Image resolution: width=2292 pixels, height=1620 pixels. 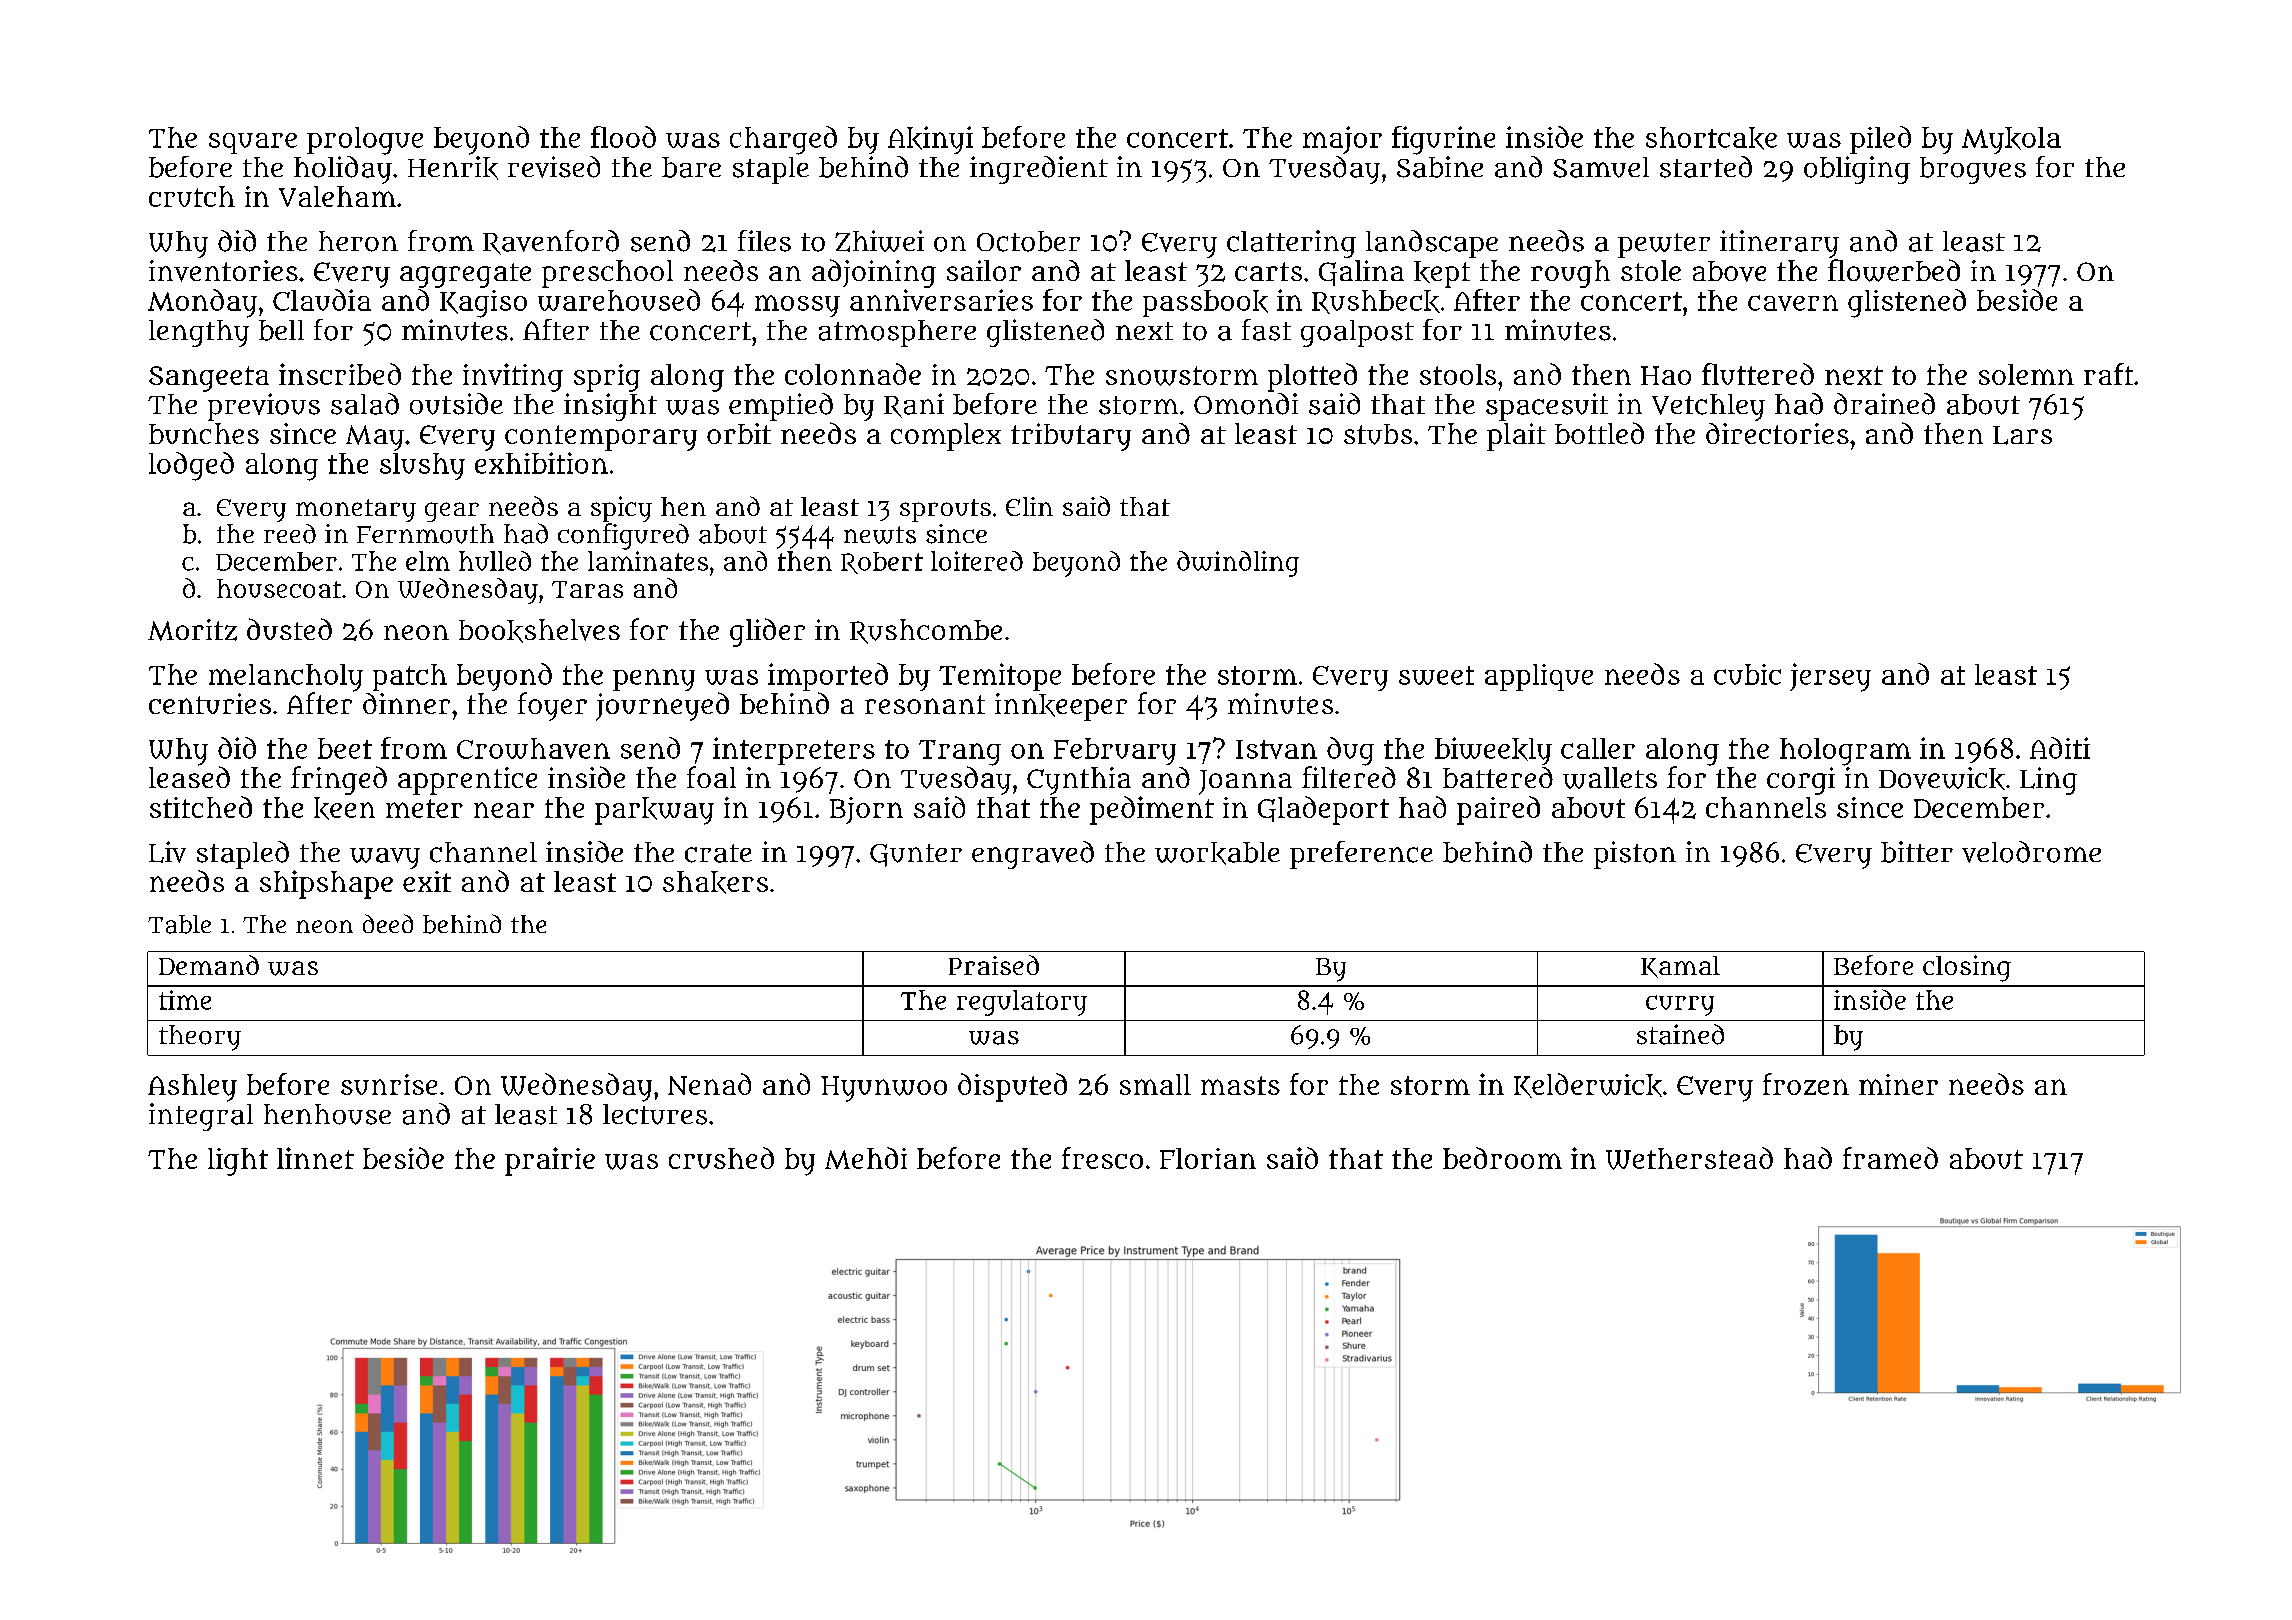 I want to click on square, so click(x=253, y=143).
